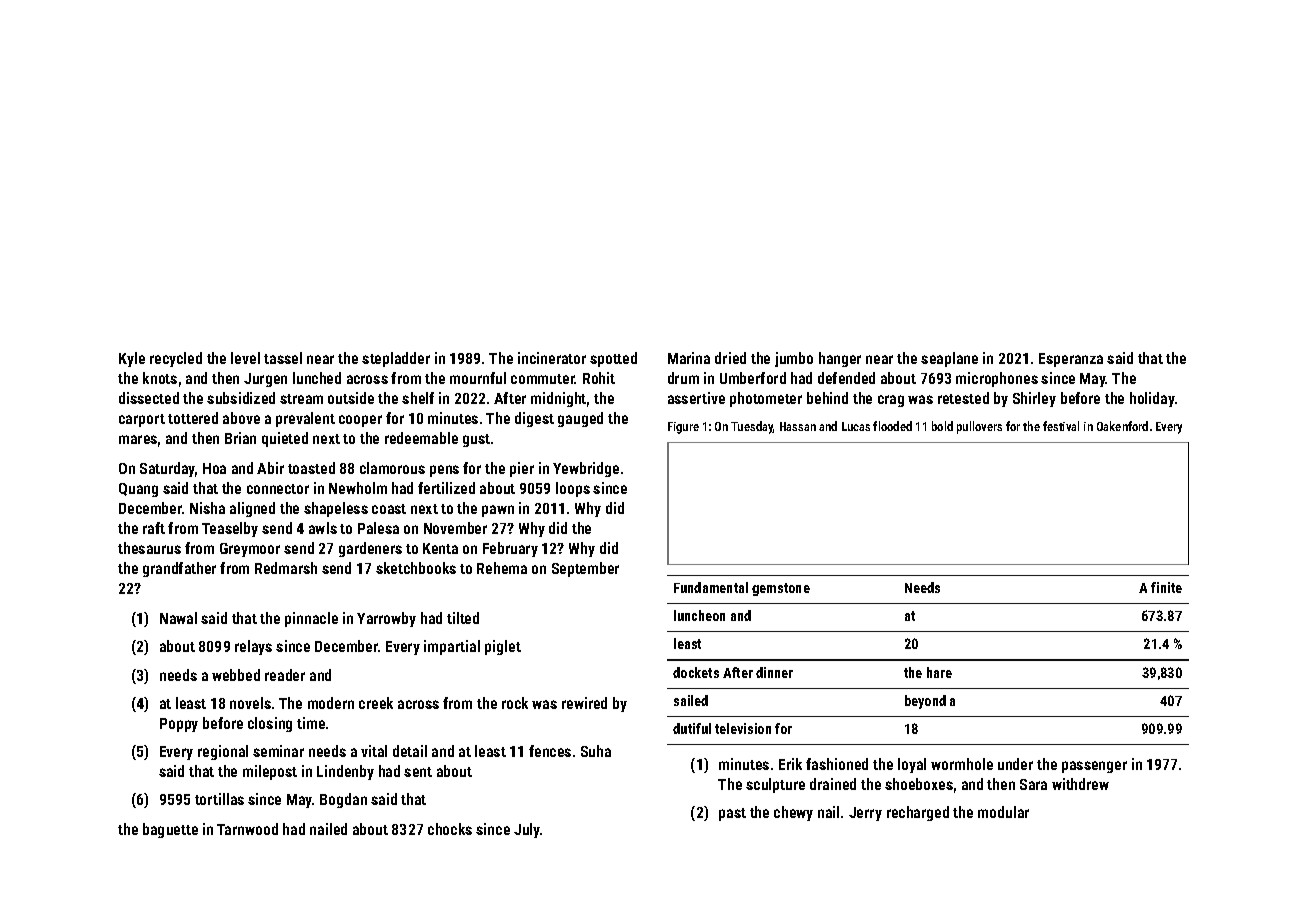 This image has height=924, width=1308. I want to click on dockets, so click(696, 672).
